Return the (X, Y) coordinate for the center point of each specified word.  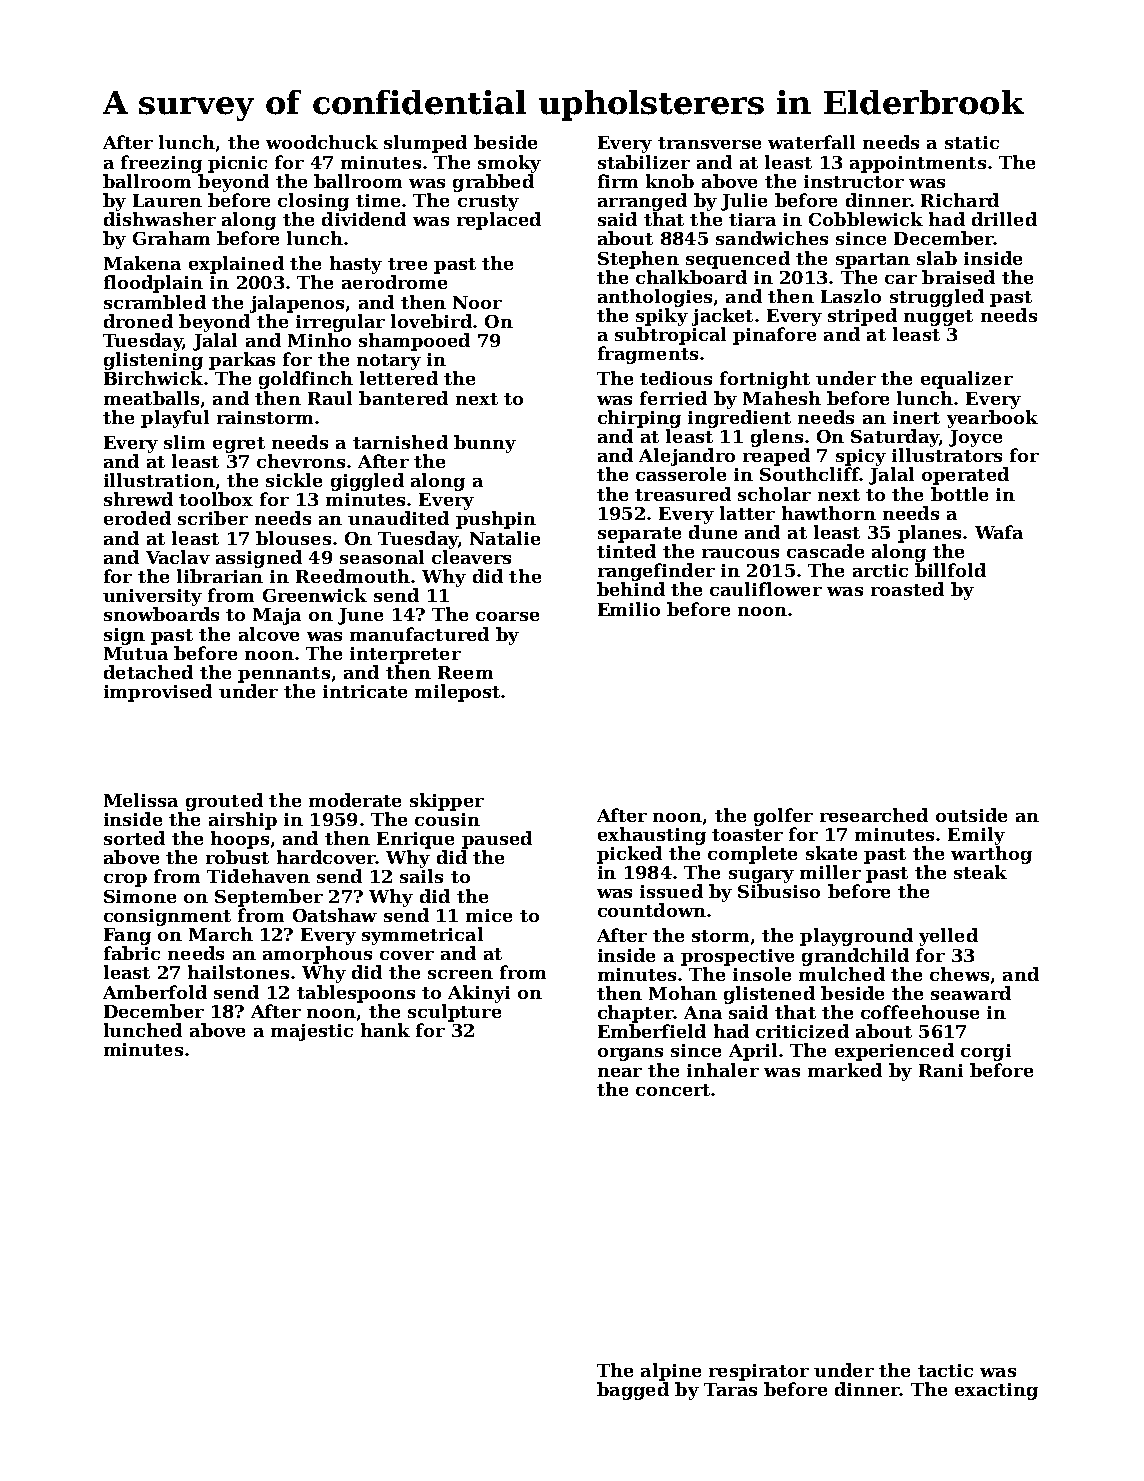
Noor (477, 302)
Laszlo (851, 296)
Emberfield (652, 1031)
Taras (730, 1389)
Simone (140, 896)
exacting (996, 1391)
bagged (633, 1391)
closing (313, 202)
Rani (941, 1070)
